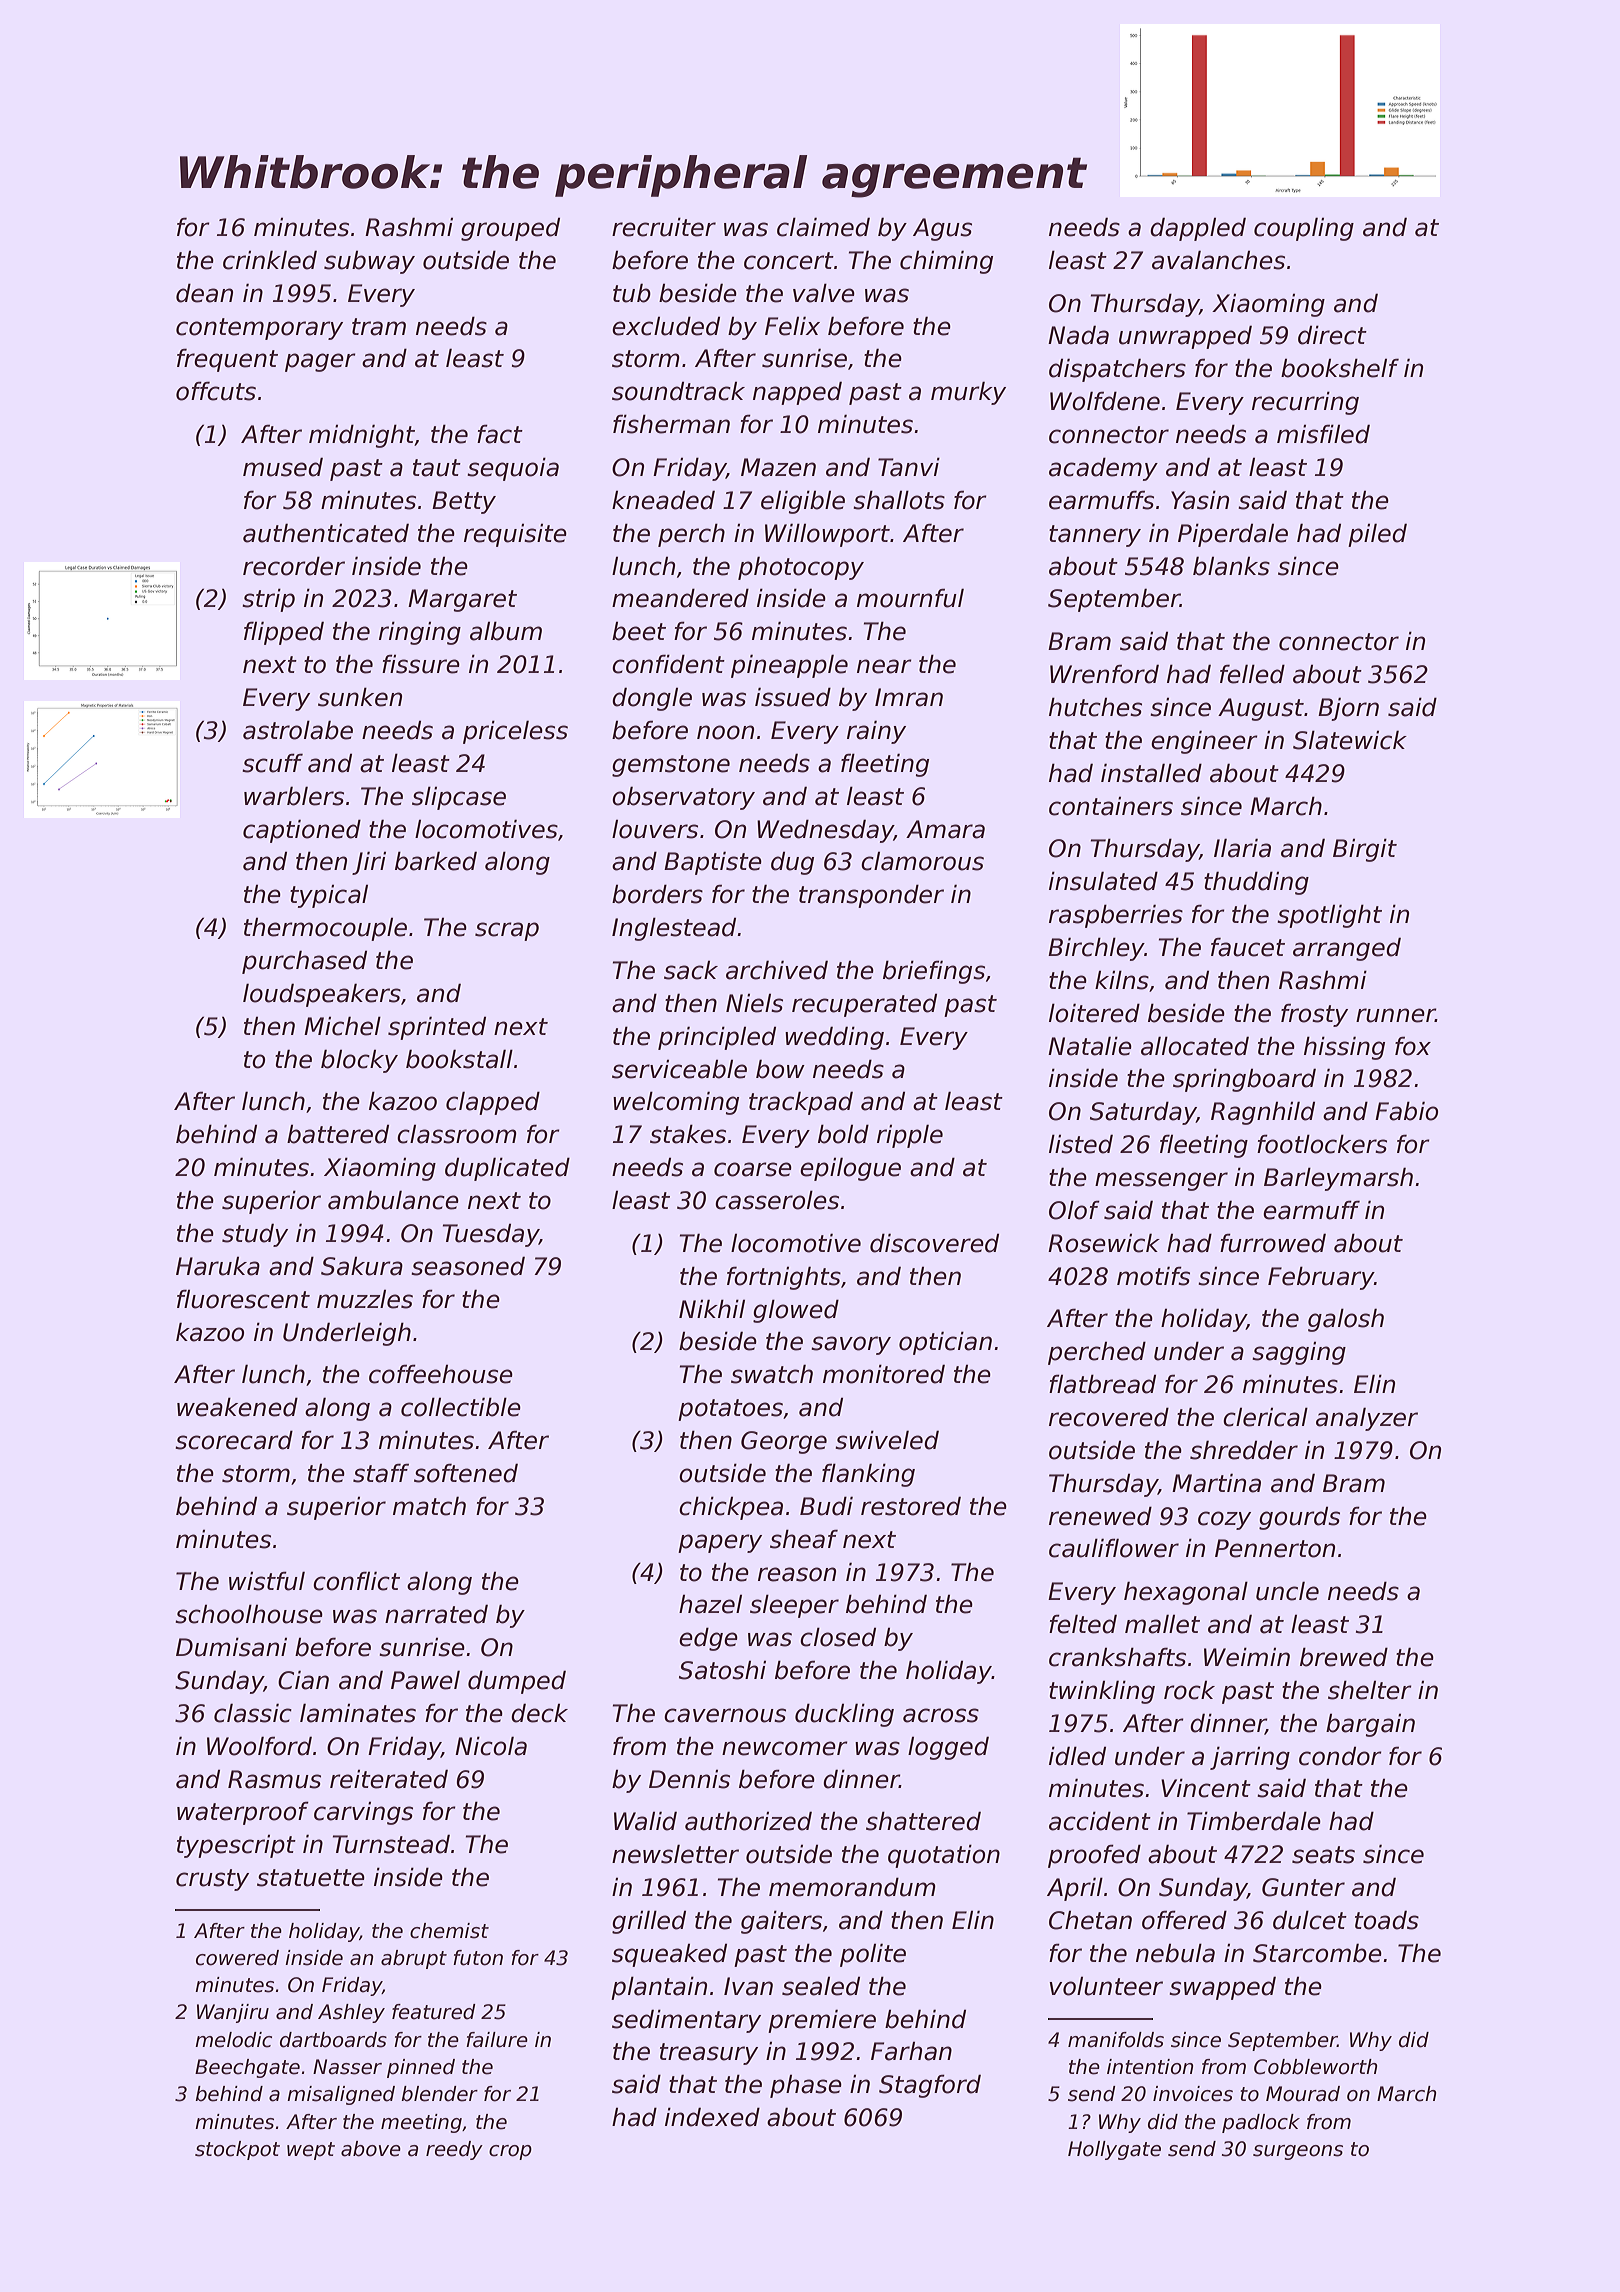 The image size is (1620, 2292). What do you see at coordinates (1304, 229) in the screenshot?
I see `coupling` at bounding box center [1304, 229].
